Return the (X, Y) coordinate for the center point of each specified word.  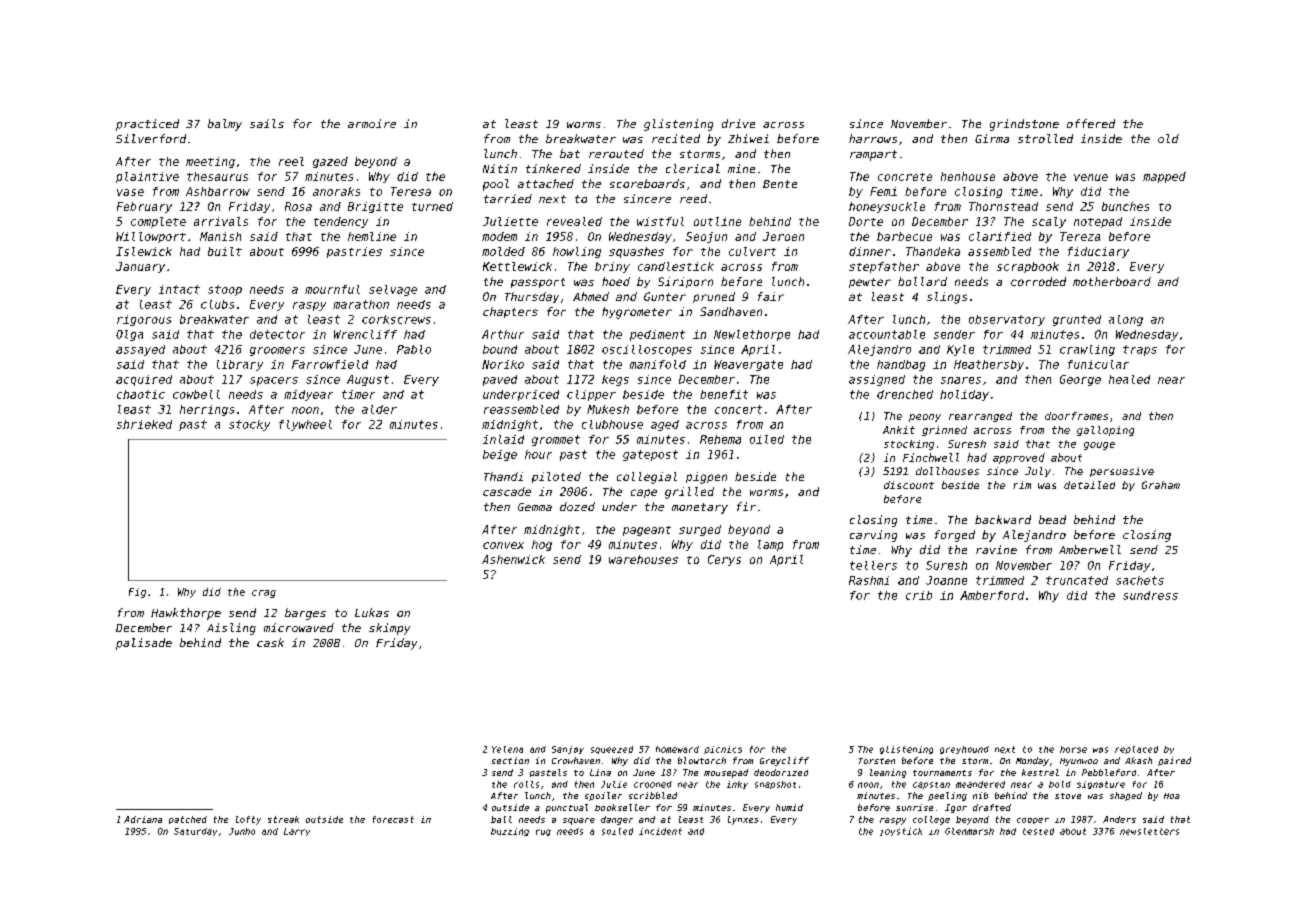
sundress (1150, 595)
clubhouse (612, 424)
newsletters (1149, 831)
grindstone (1024, 125)
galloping (1105, 431)
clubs (217, 304)
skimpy (389, 629)
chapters (510, 312)
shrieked (144, 424)
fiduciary (1098, 252)
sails (267, 123)
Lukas (372, 612)
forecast (393, 819)
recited (676, 138)
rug (543, 832)
